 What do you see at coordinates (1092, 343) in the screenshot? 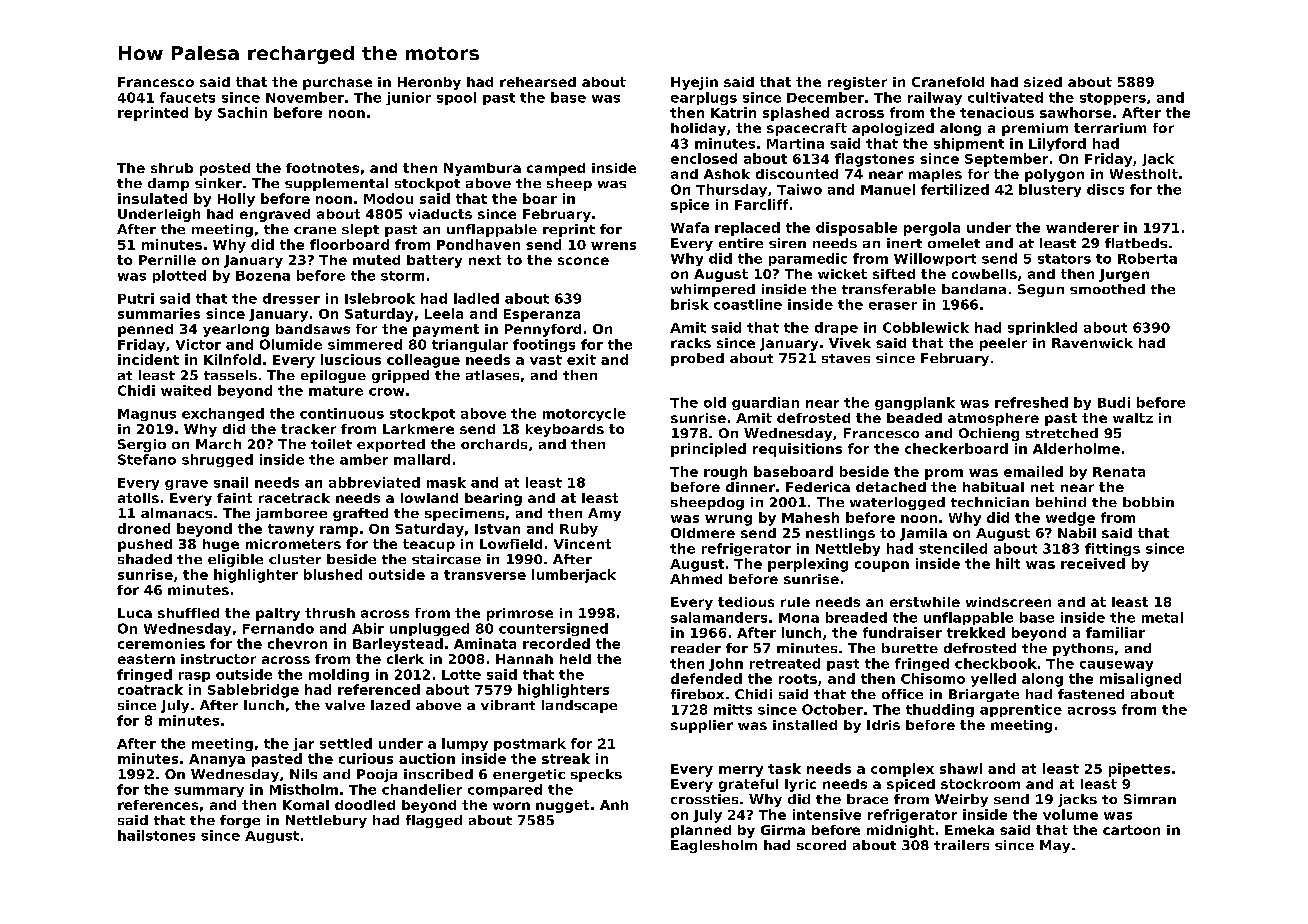
I see `Ravenwick` at bounding box center [1092, 343].
